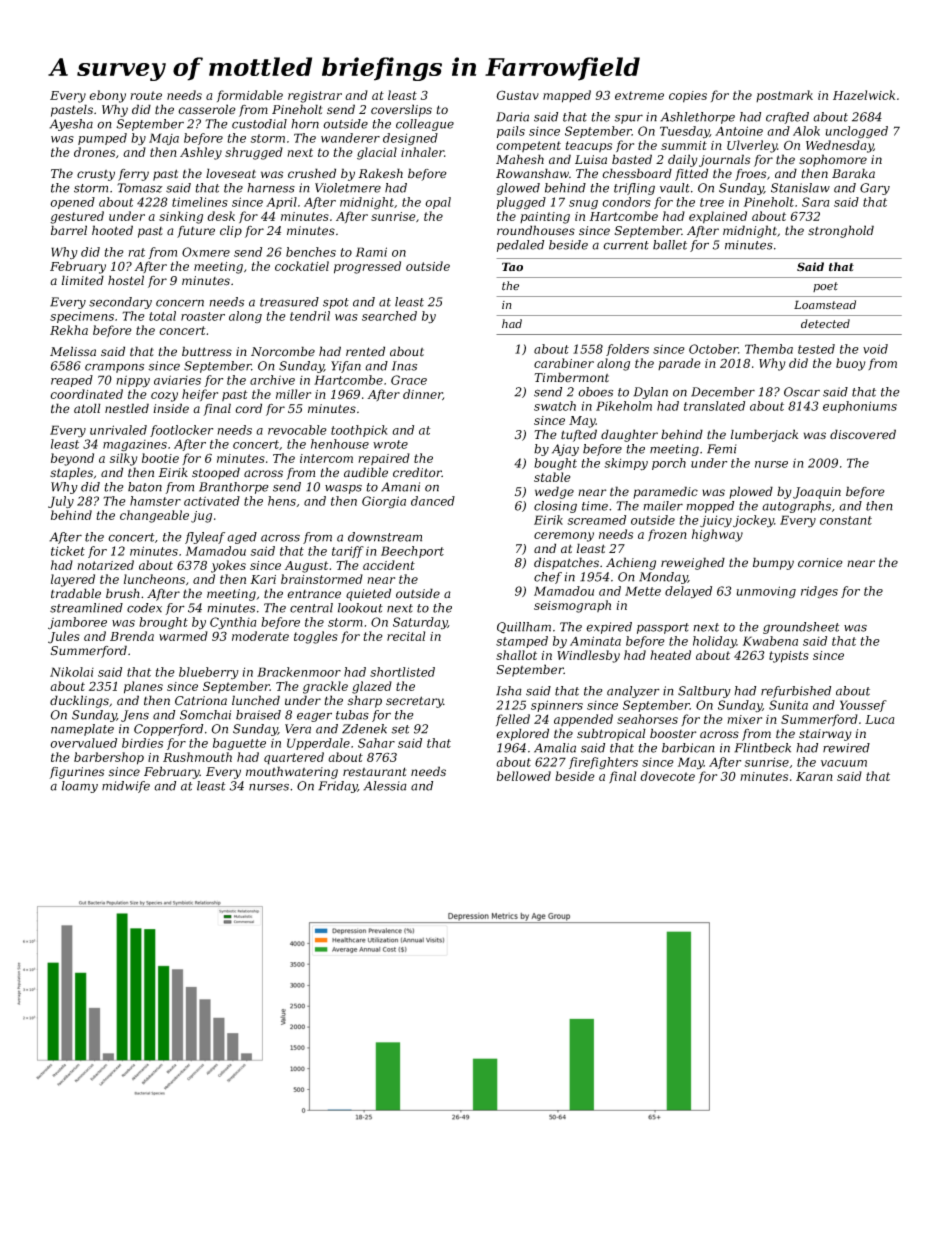 This image has height=1233, width=952. What do you see at coordinates (769, 349) in the image?
I see `Themba` at bounding box center [769, 349].
